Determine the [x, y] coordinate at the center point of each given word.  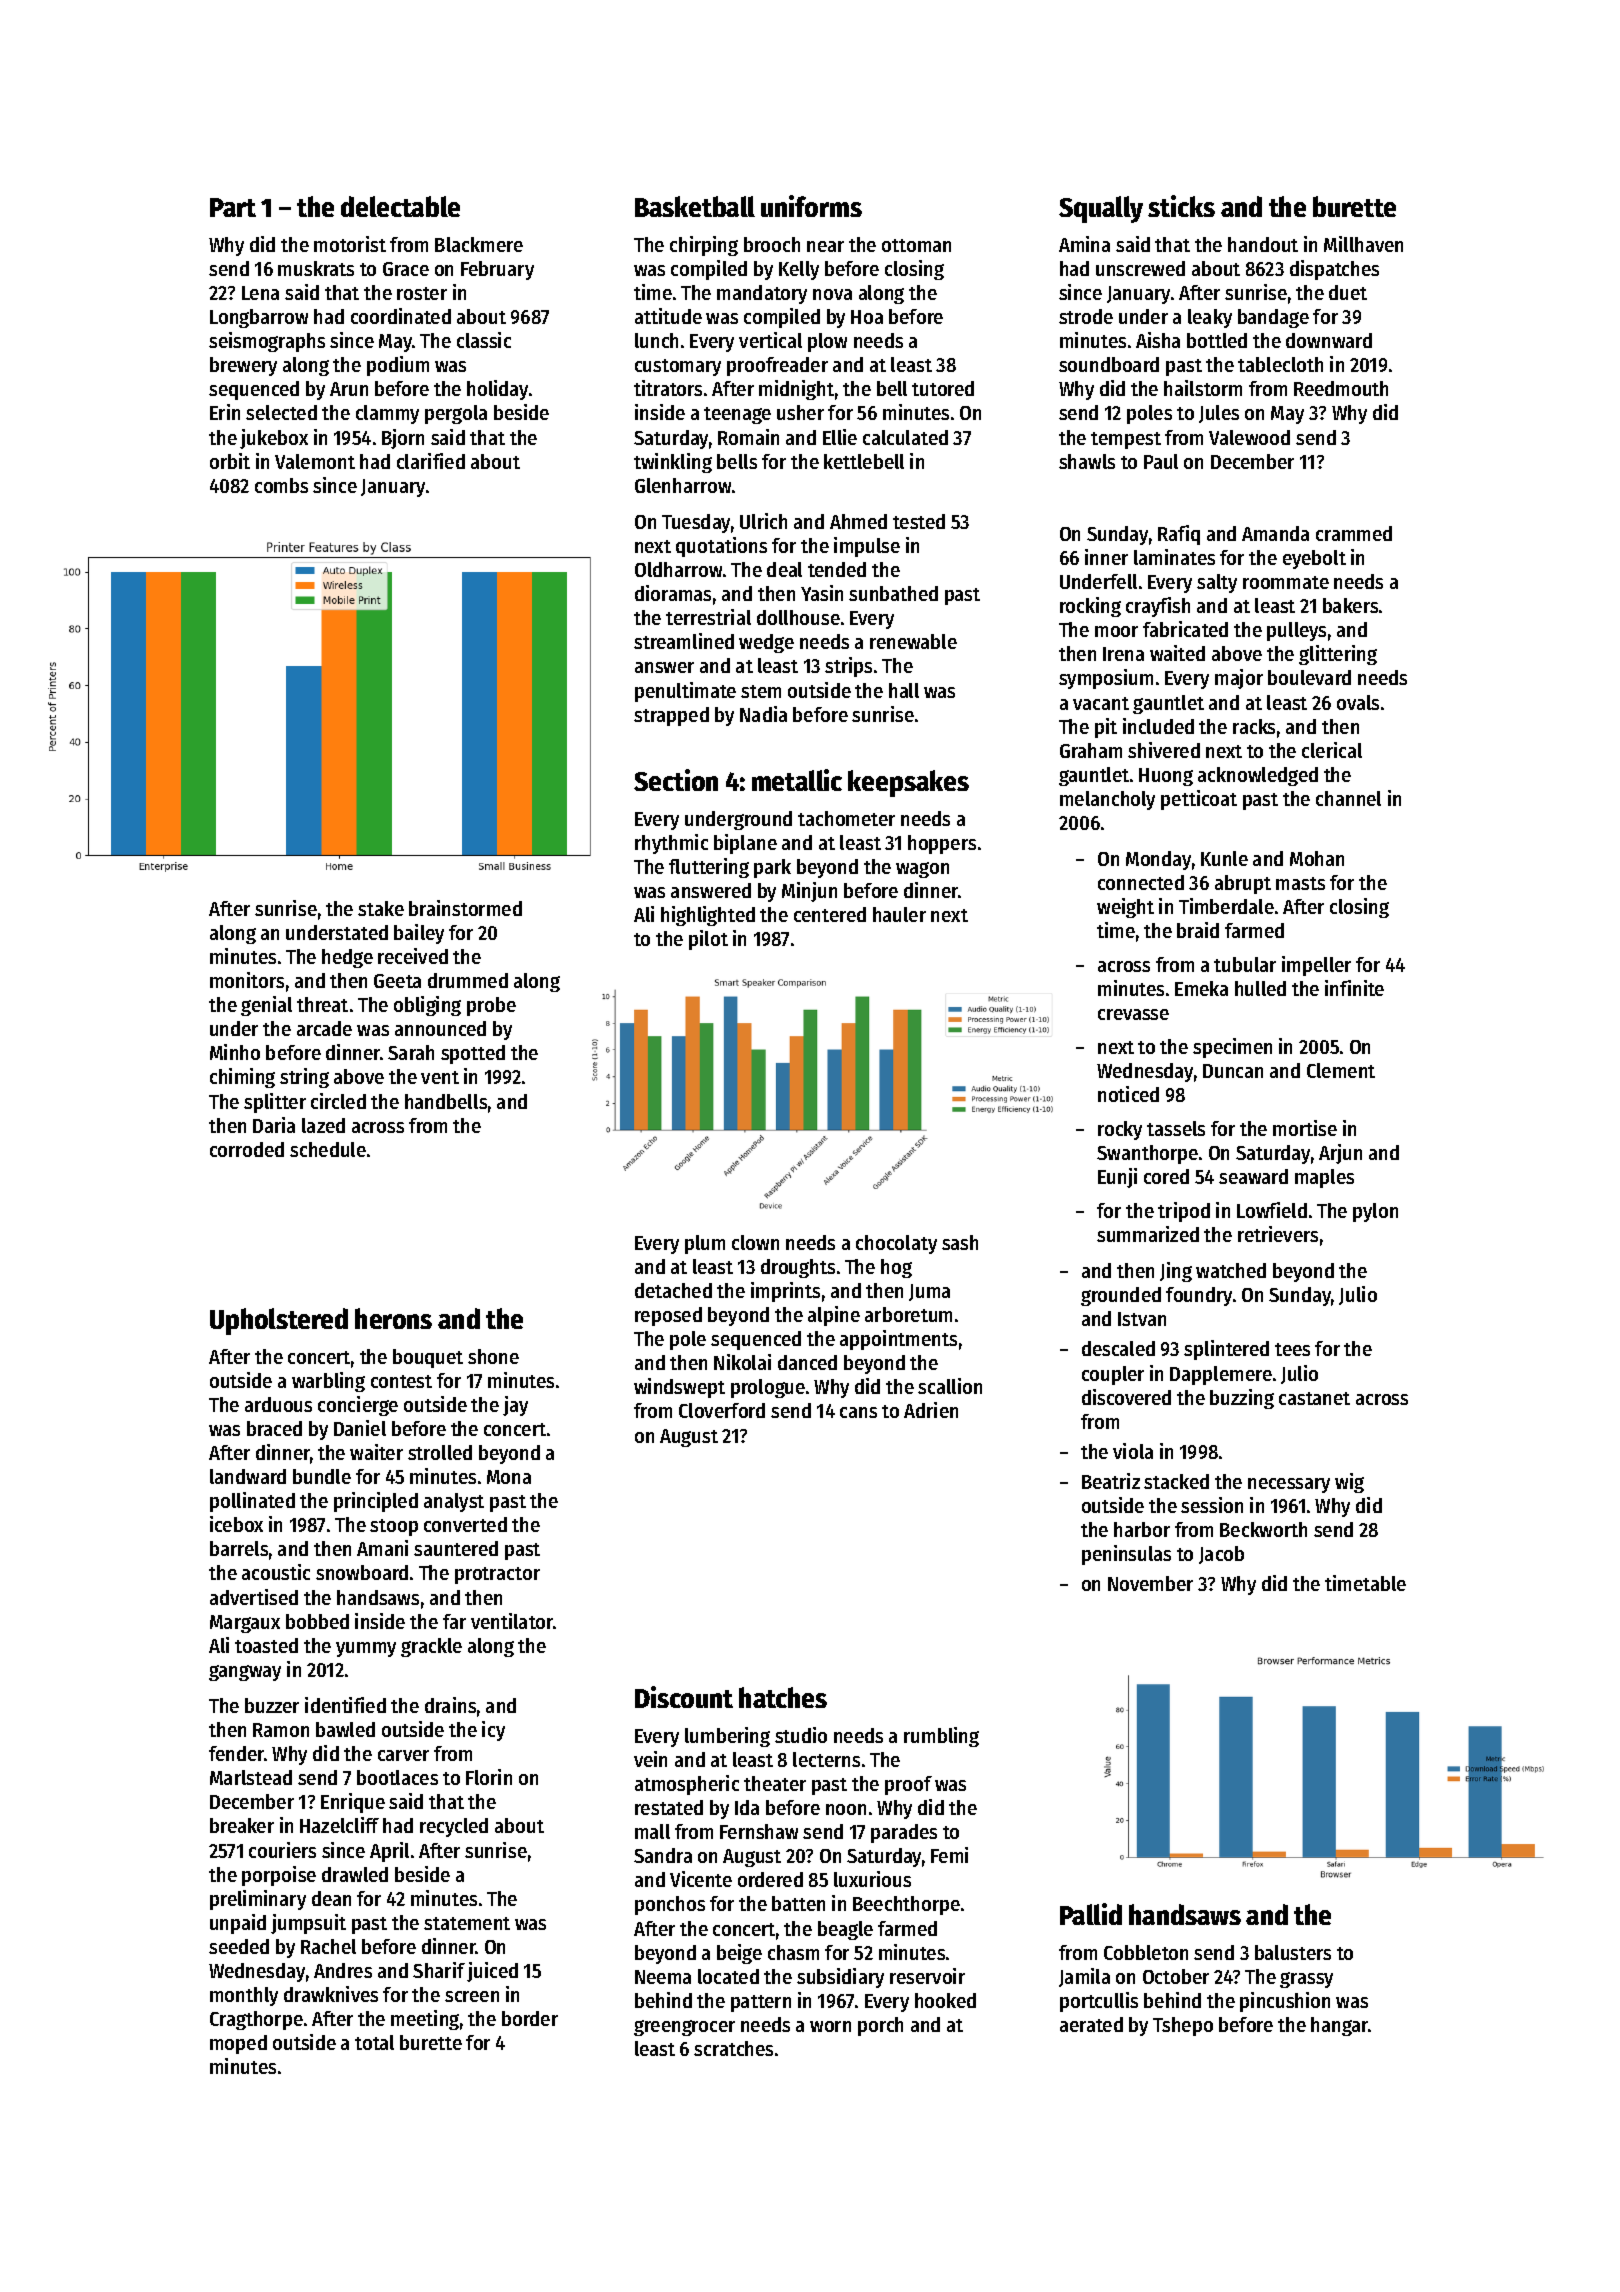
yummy [366, 1649]
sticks [1181, 206]
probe [491, 1006]
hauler [899, 914]
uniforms [811, 206]
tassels [1176, 1128]
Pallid [1091, 1914]
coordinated [401, 316]
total [374, 2042]
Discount [684, 1697]
